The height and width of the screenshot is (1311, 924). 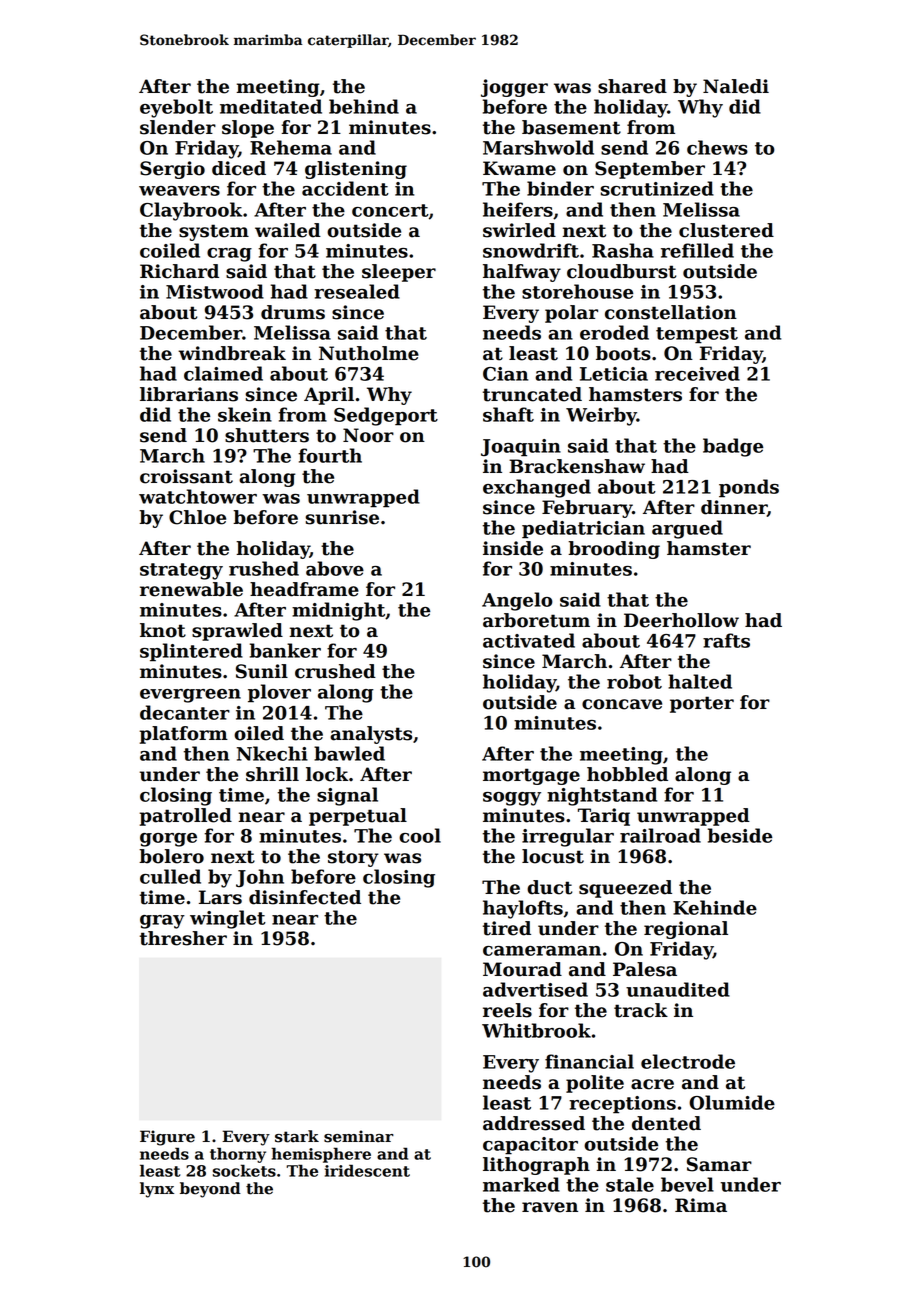 I want to click on activated, so click(x=529, y=640).
